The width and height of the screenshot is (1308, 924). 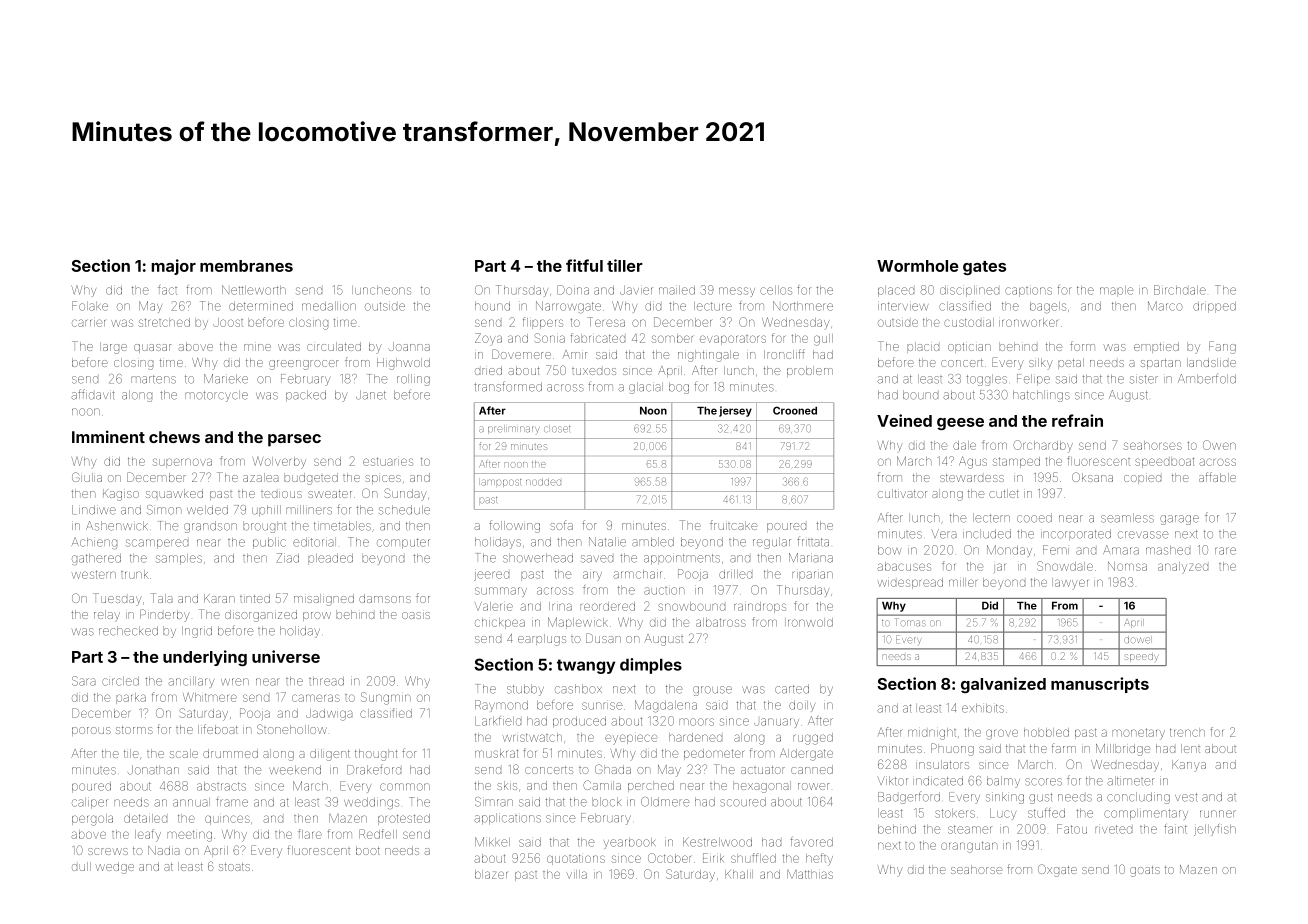 What do you see at coordinates (113, 348) in the screenshot?
I see `large` at bounding box center [113, 348].
